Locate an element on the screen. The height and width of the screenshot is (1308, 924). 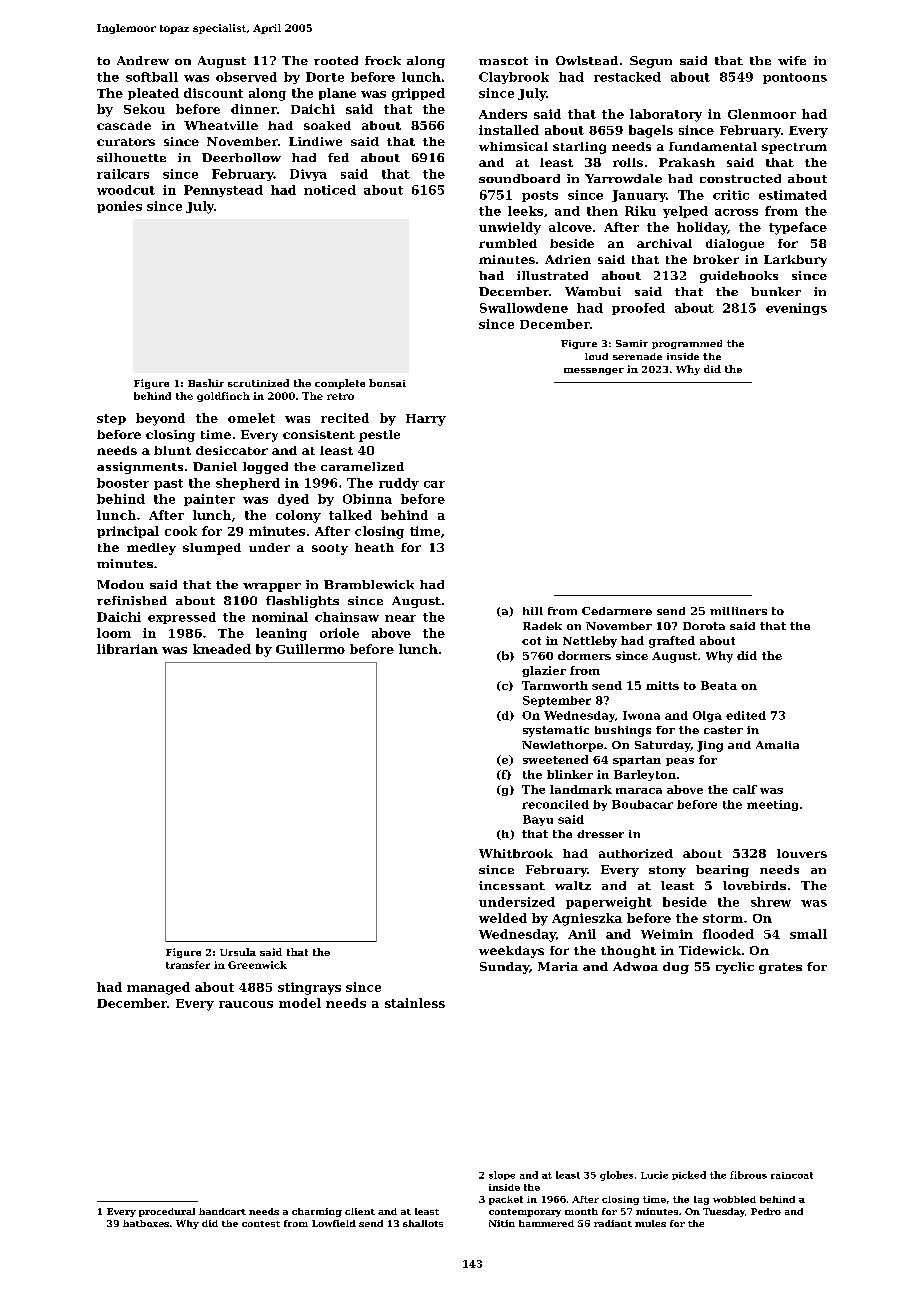
wife is located at coordinates (792, 60).
